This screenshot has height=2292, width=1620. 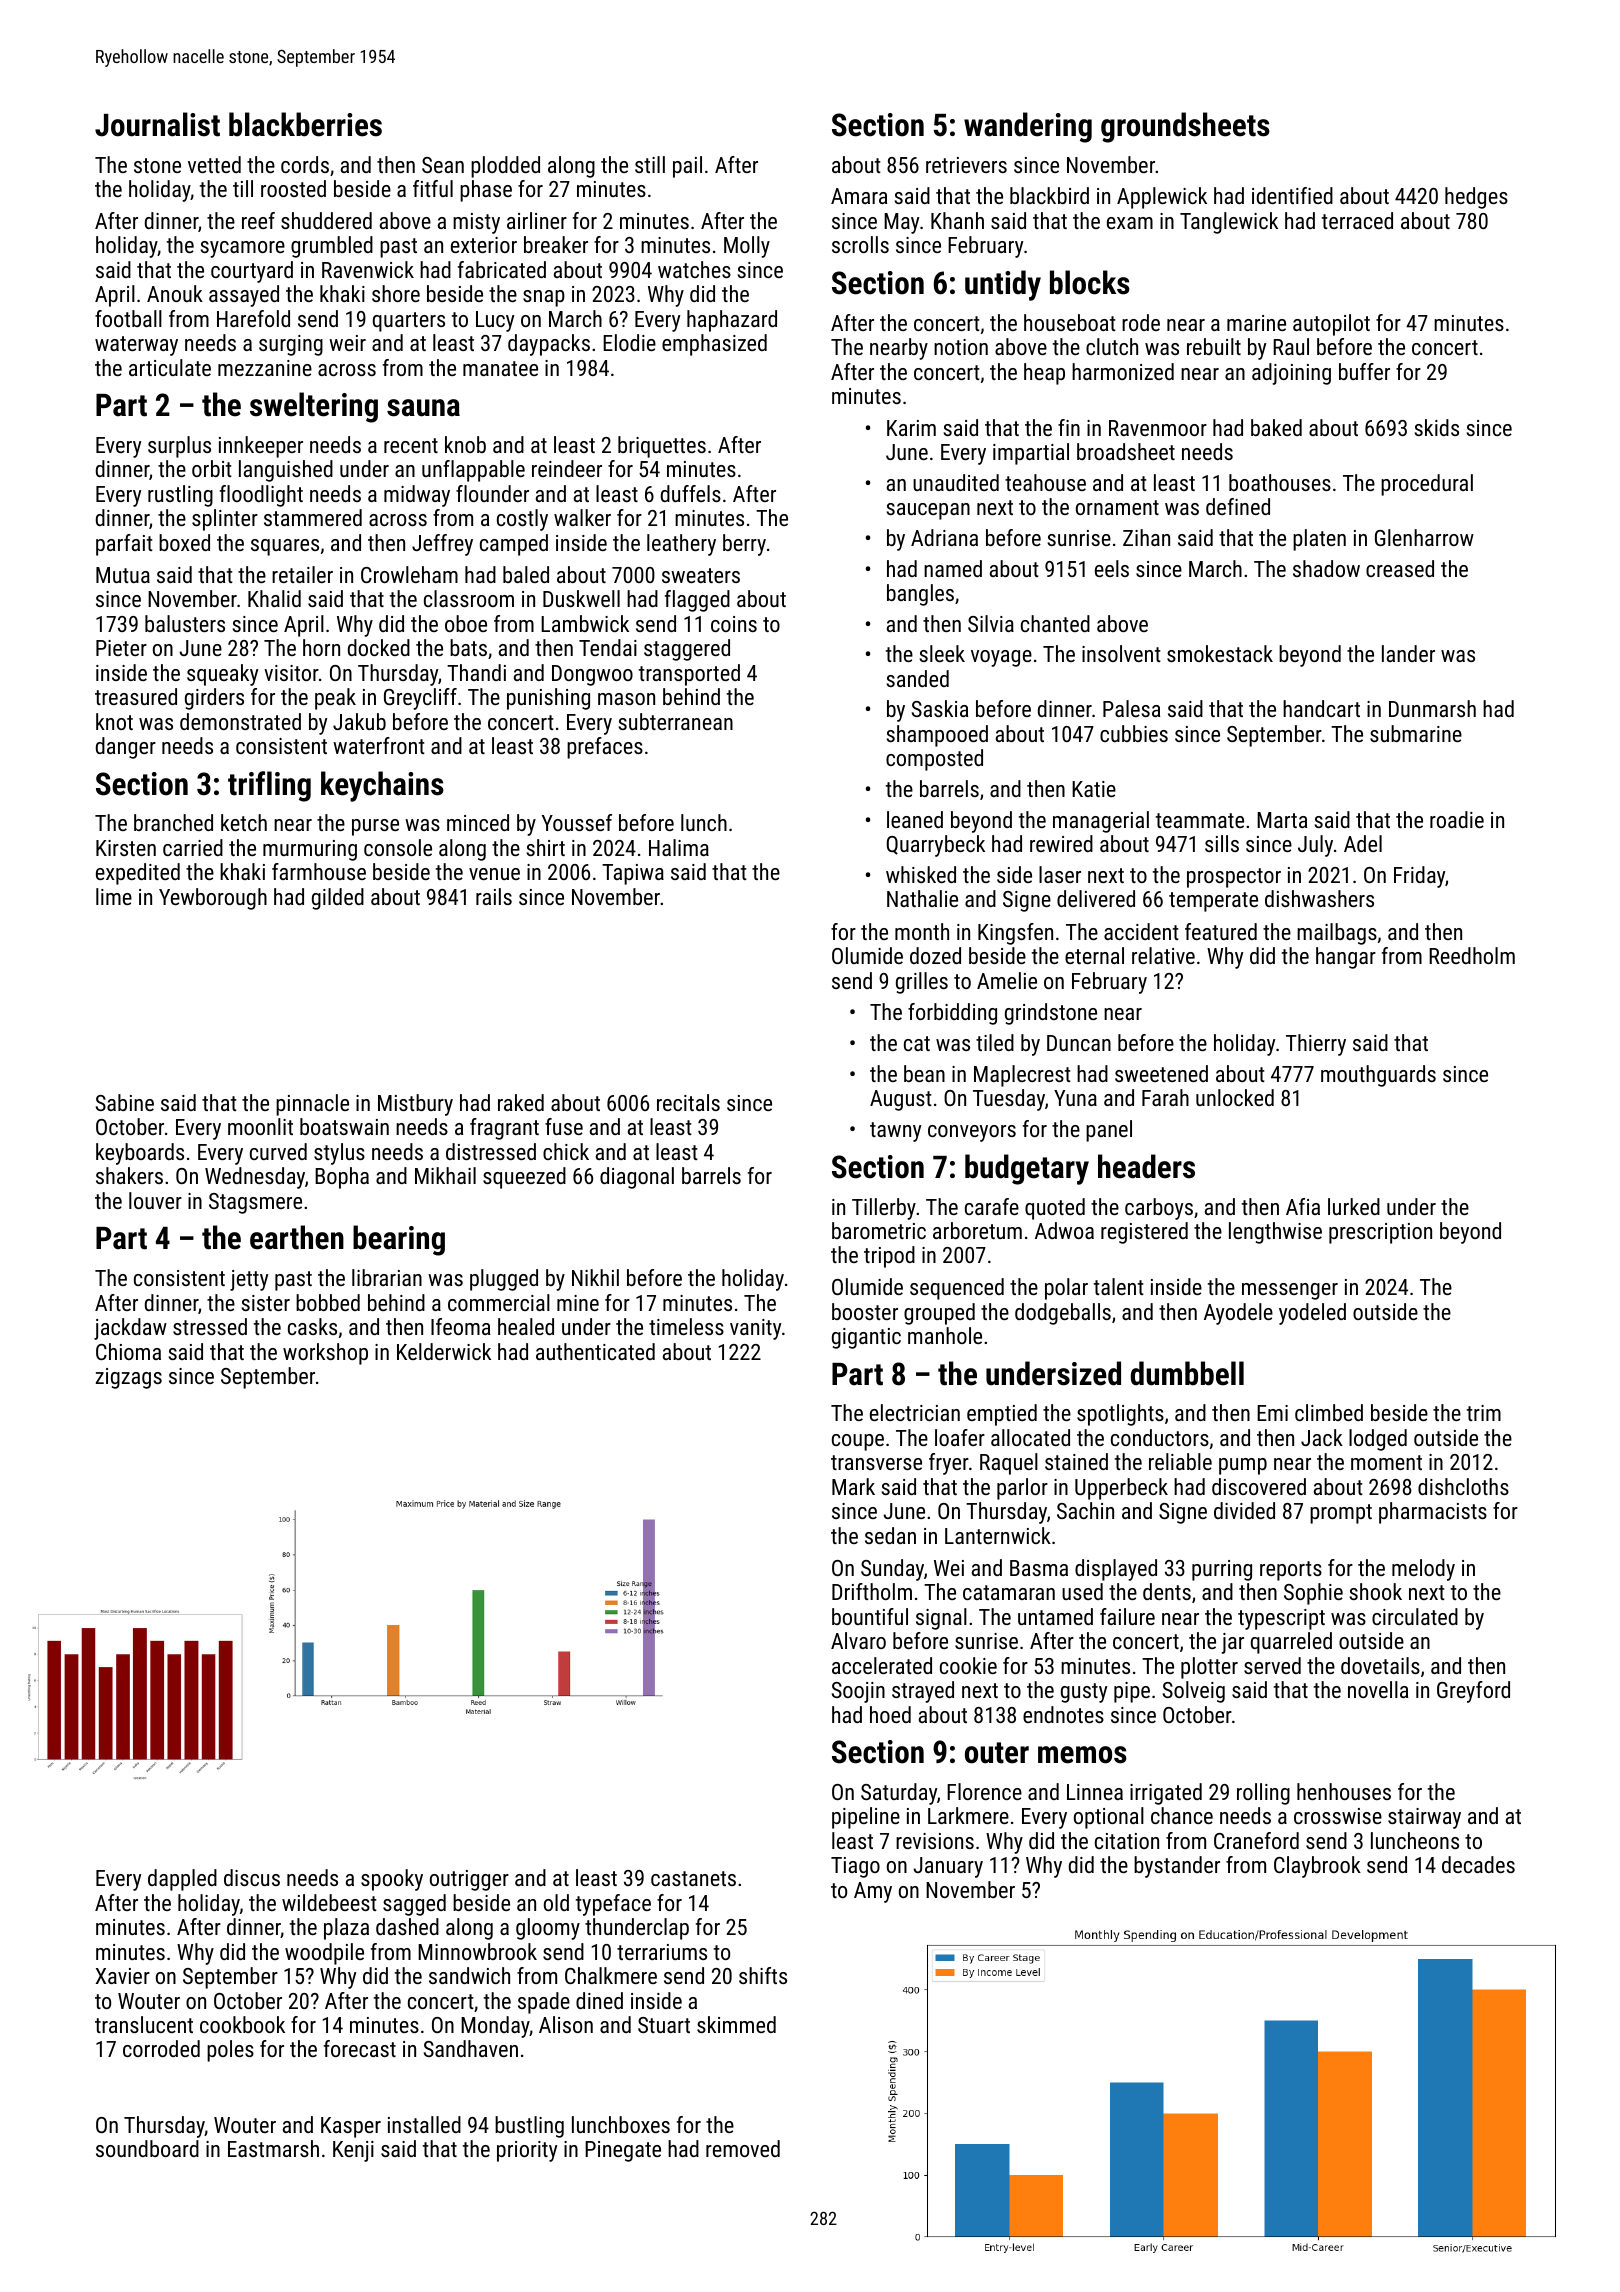 I want to click on roadie, so click(x=1457, y=819).
